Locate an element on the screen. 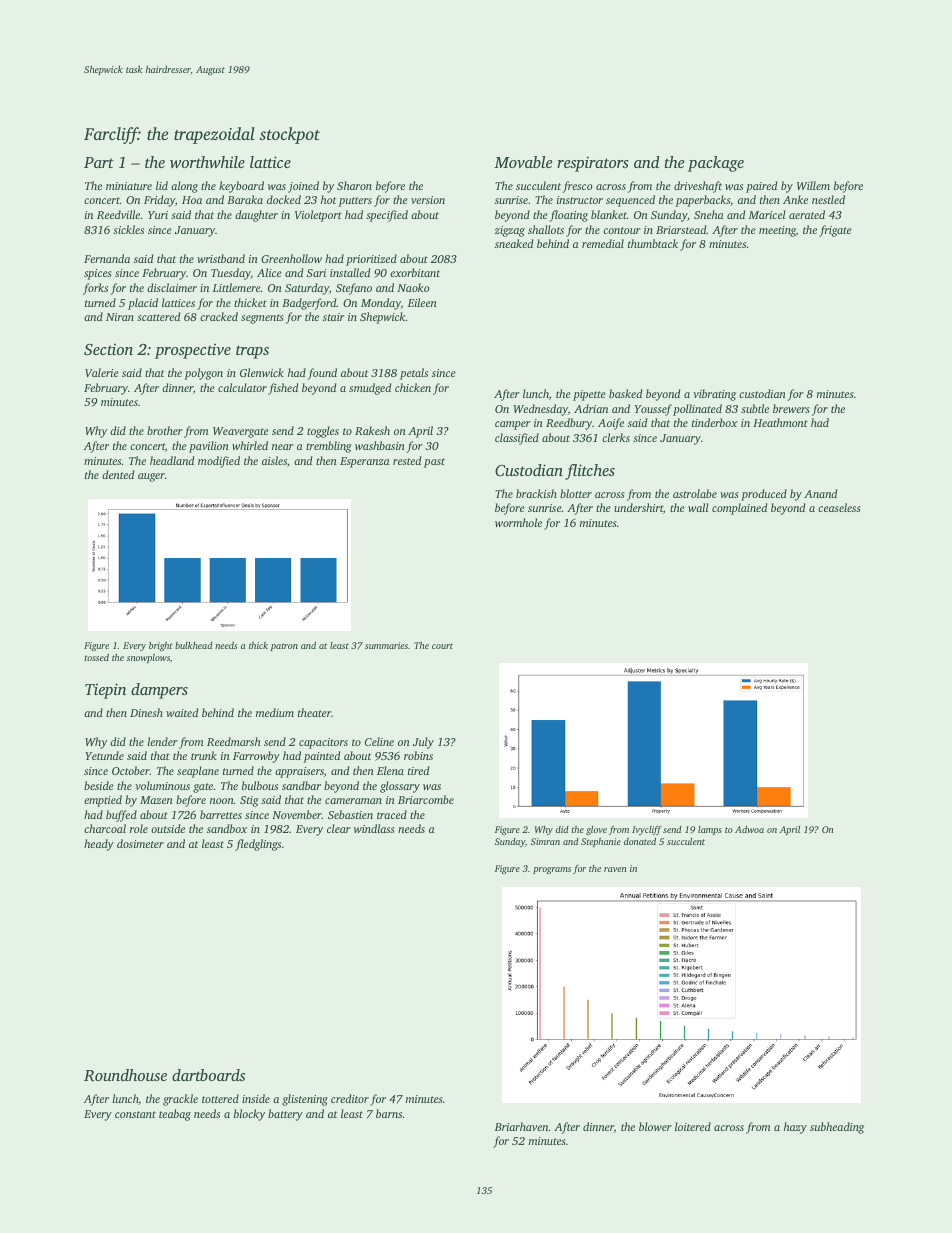  barns is located at coordinates (389, 1113).
